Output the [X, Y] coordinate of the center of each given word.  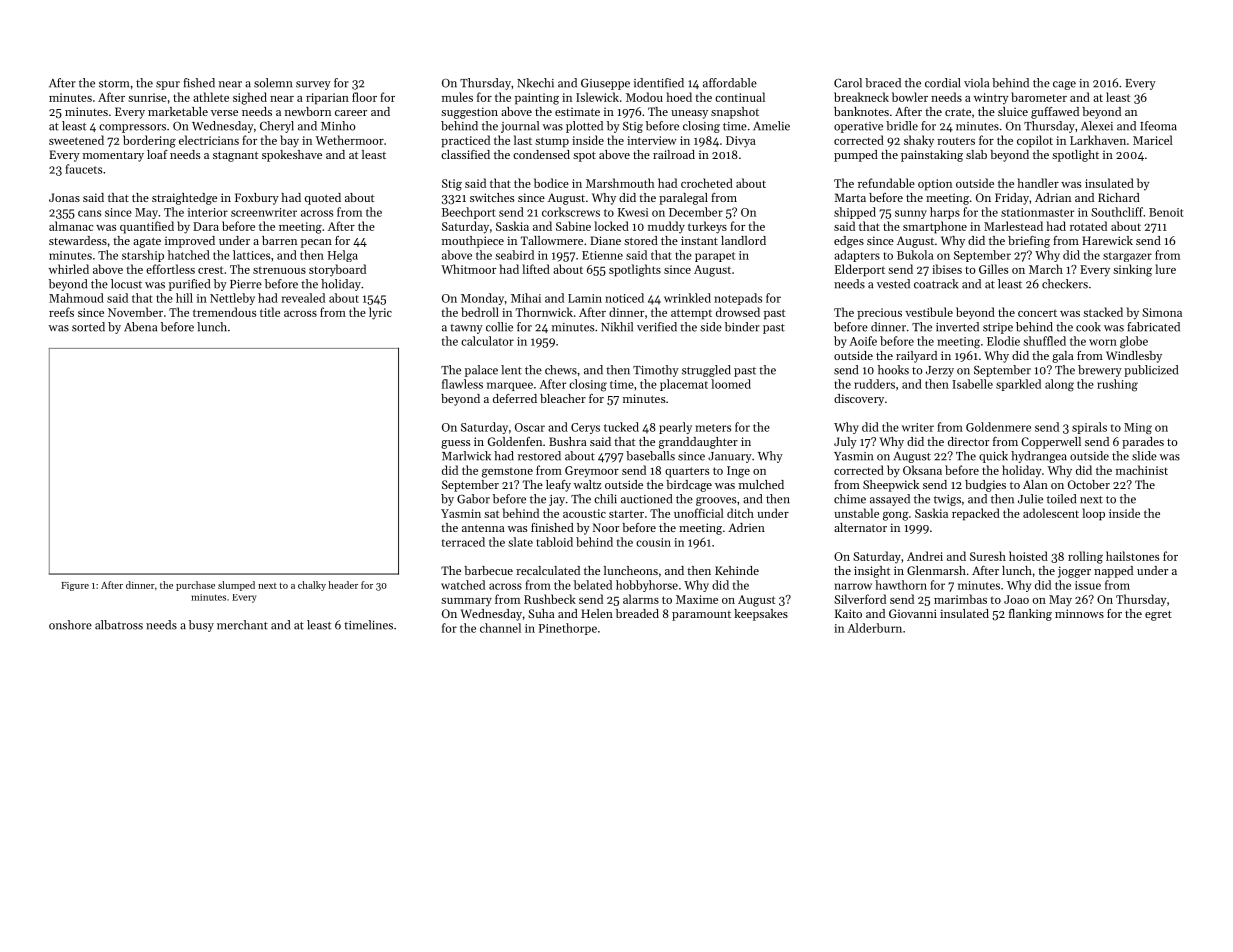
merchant [242, 625]
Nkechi [535, 83]
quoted [323, 199]
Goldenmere [998, 427]
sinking [1132, 270]
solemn [273, 83]
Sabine [573, 226]
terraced [463, 542]
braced [883, 83]
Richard [1119, 197]
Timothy [656, 371]
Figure [75, 586]
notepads [738, 299]
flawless [462, 384]
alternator [860, 527]
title [270, 312]
